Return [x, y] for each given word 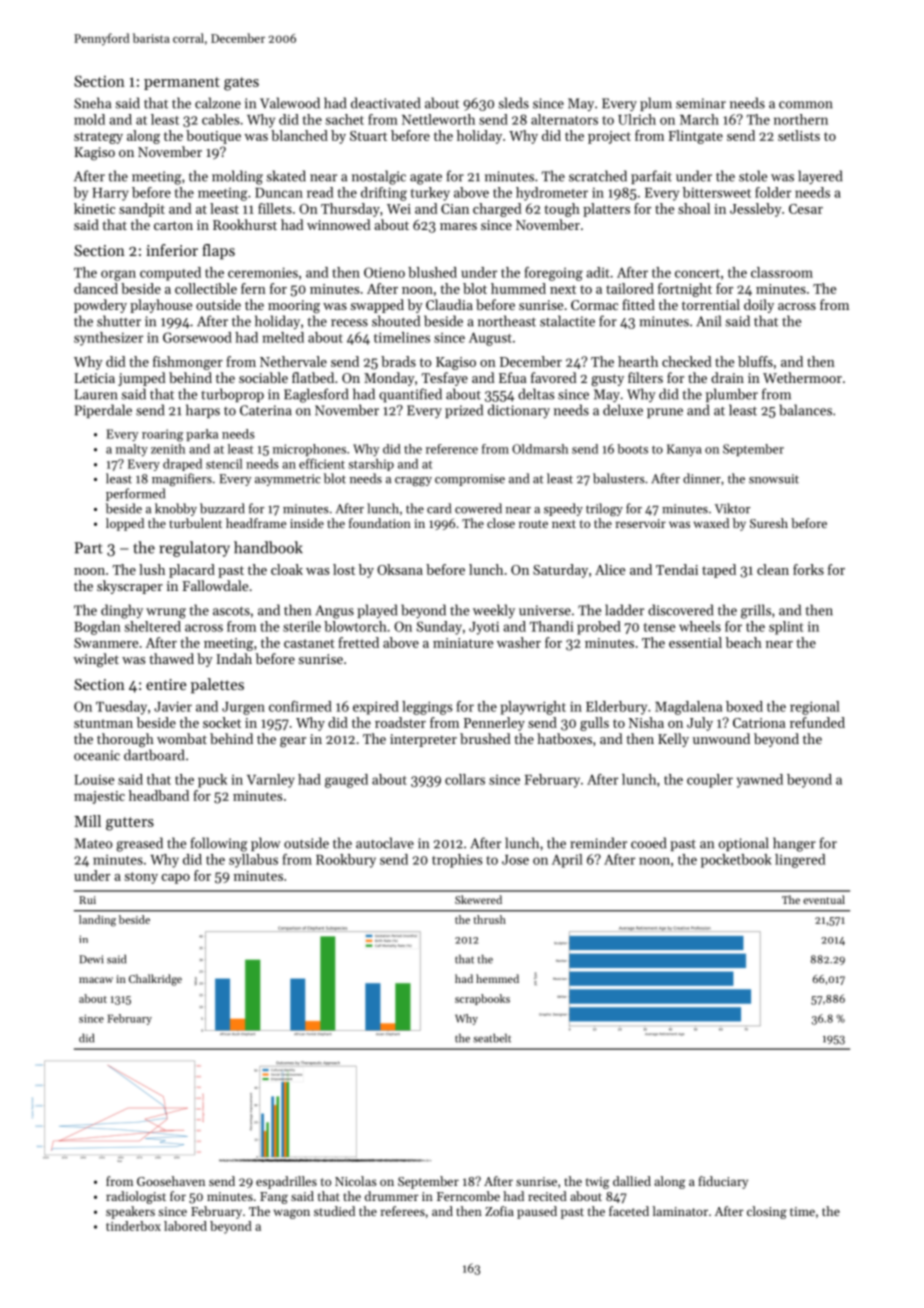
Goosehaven [171, 1181]
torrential [711, 304]
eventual [824, 899]
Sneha [92, 103]
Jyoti [484, 628]
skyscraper [130, 587]
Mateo [93, 843]
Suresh [769, 523]
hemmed [497, 978]
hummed [518, 288]
